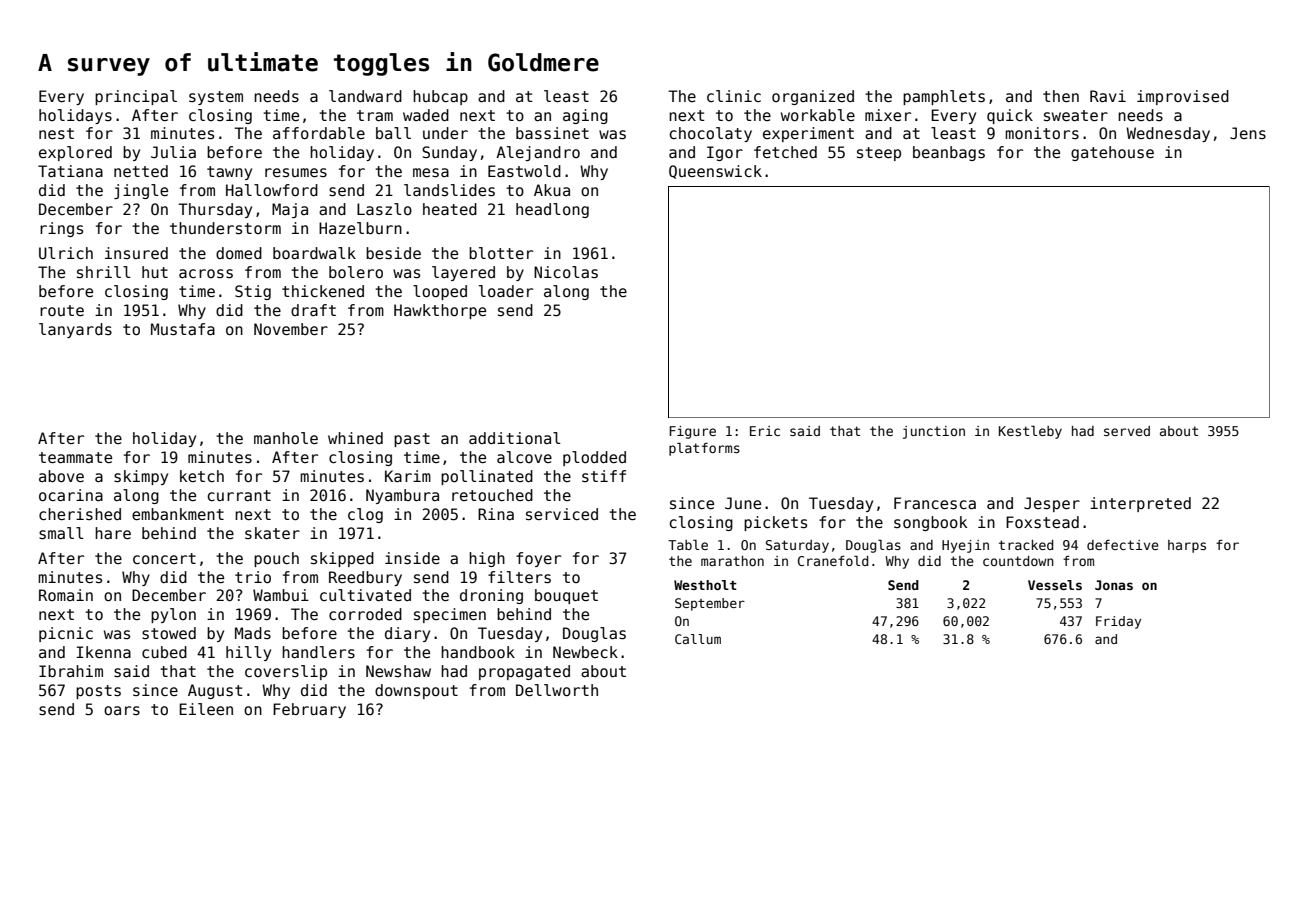  I want to click on Eileen, so click(206, 709).
